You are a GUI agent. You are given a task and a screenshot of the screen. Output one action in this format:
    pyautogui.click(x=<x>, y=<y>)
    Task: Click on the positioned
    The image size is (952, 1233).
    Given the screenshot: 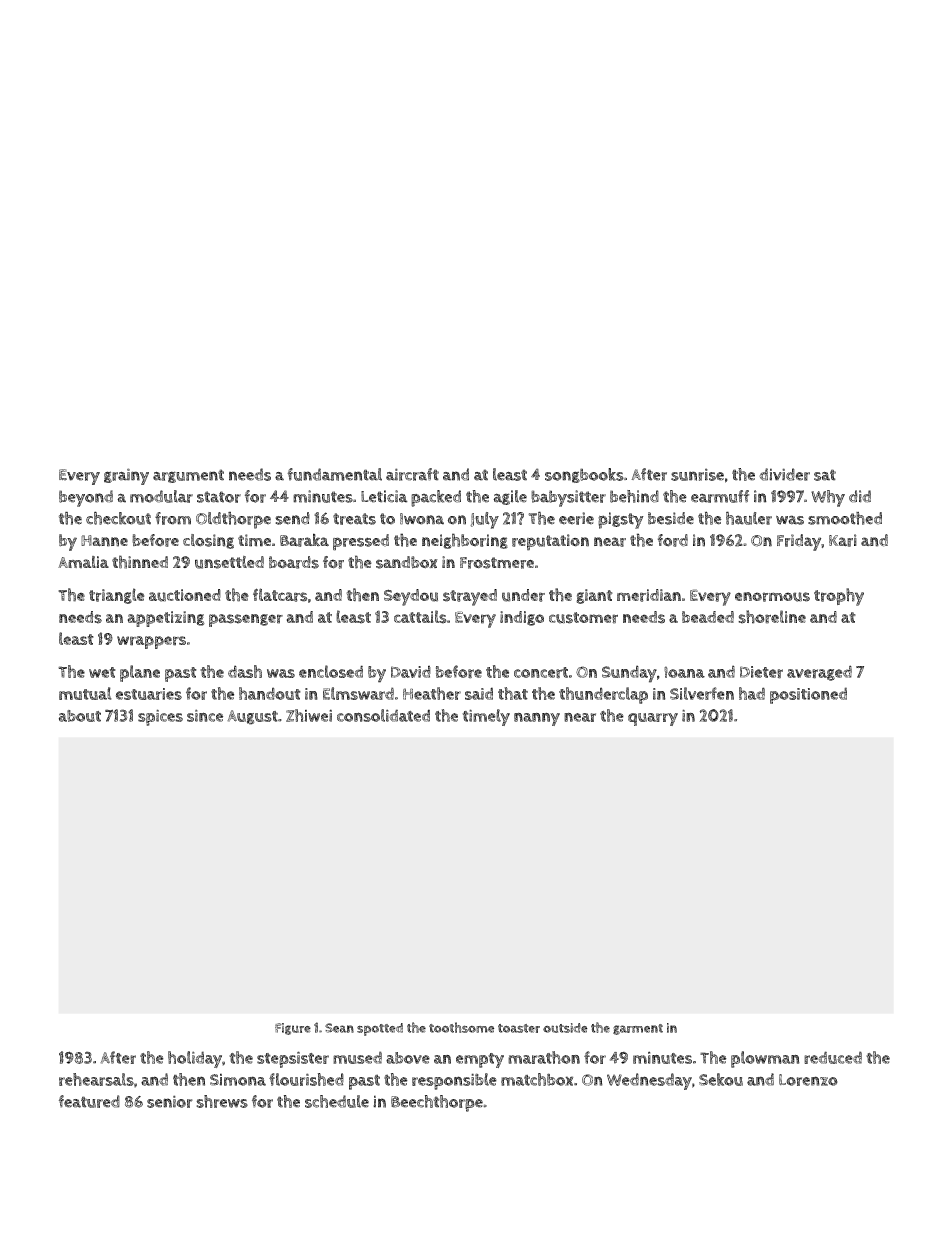 What is the action you would take?
    pyautogui.click(x=808, y=695)
